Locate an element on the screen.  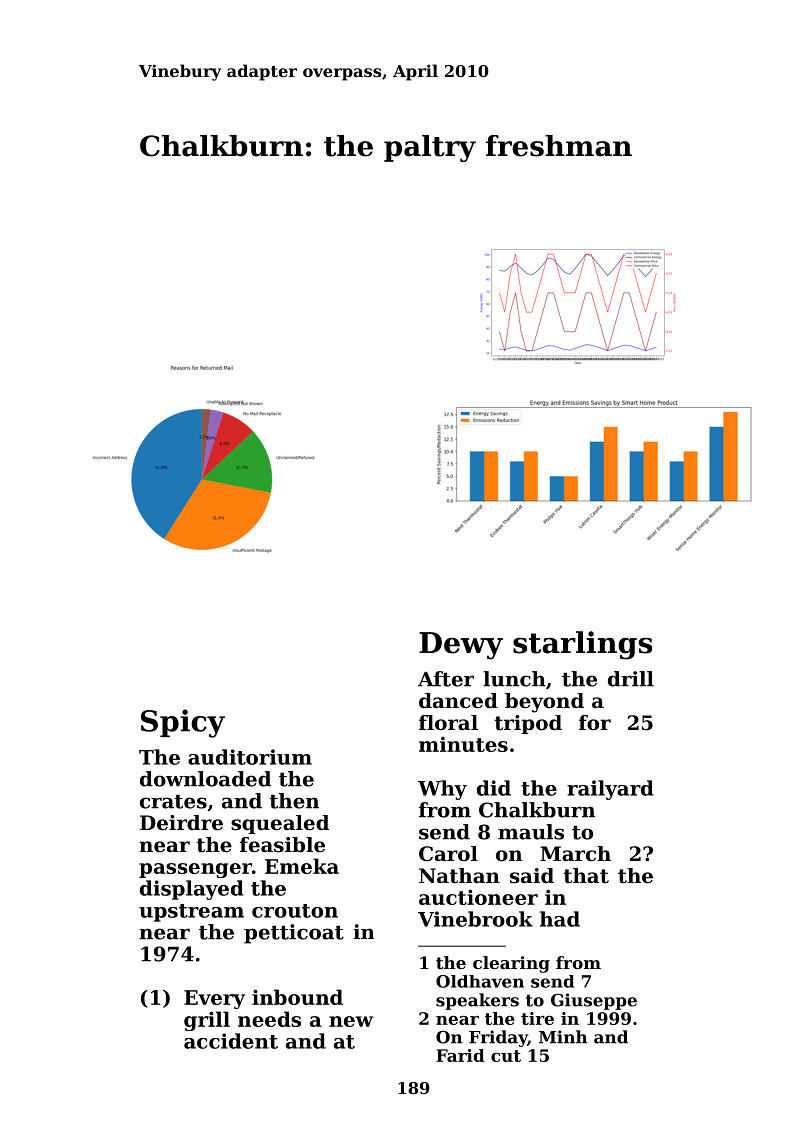
crates is located at coordinates (173, 801).
